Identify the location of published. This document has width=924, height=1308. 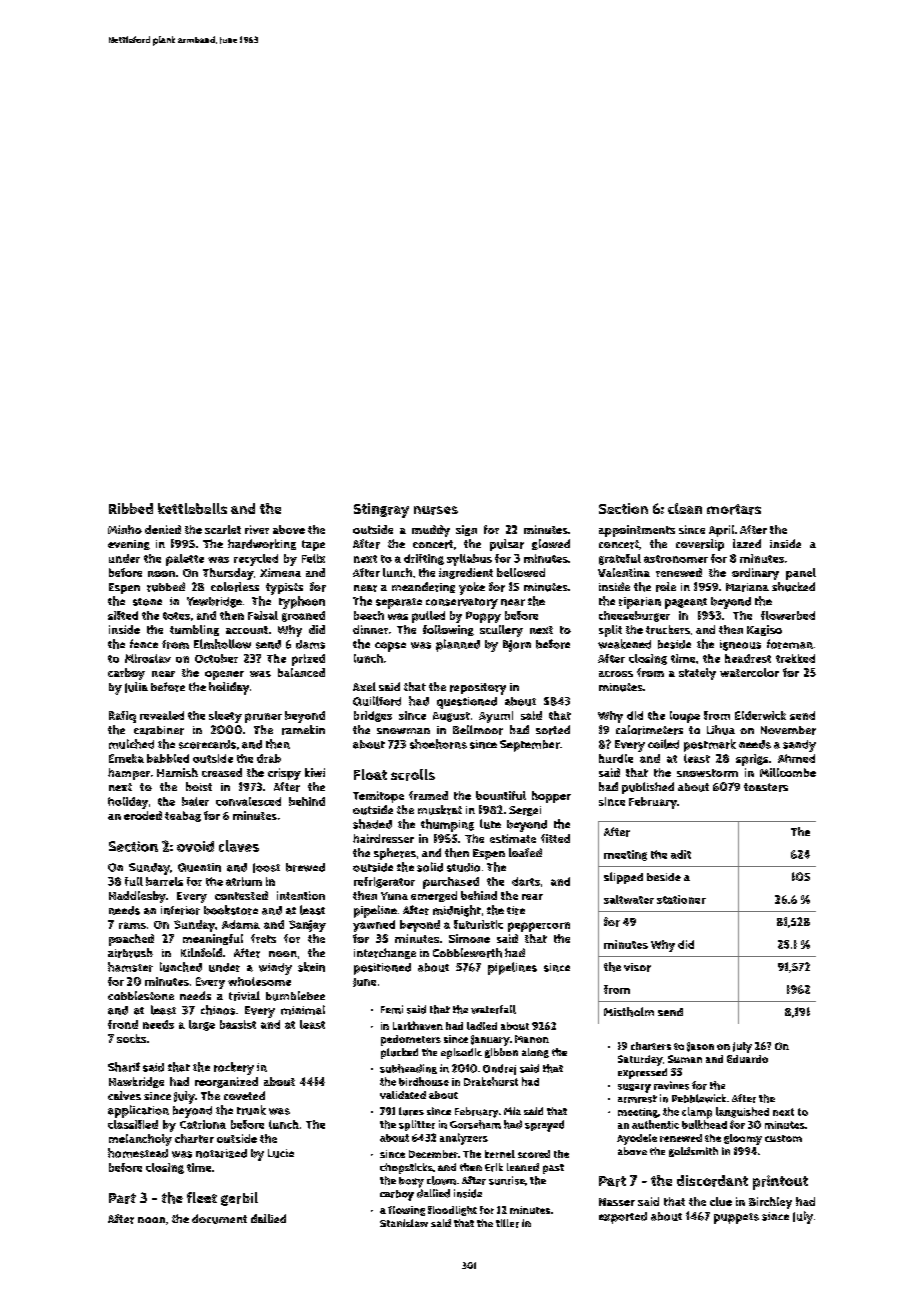
(648, 788).
